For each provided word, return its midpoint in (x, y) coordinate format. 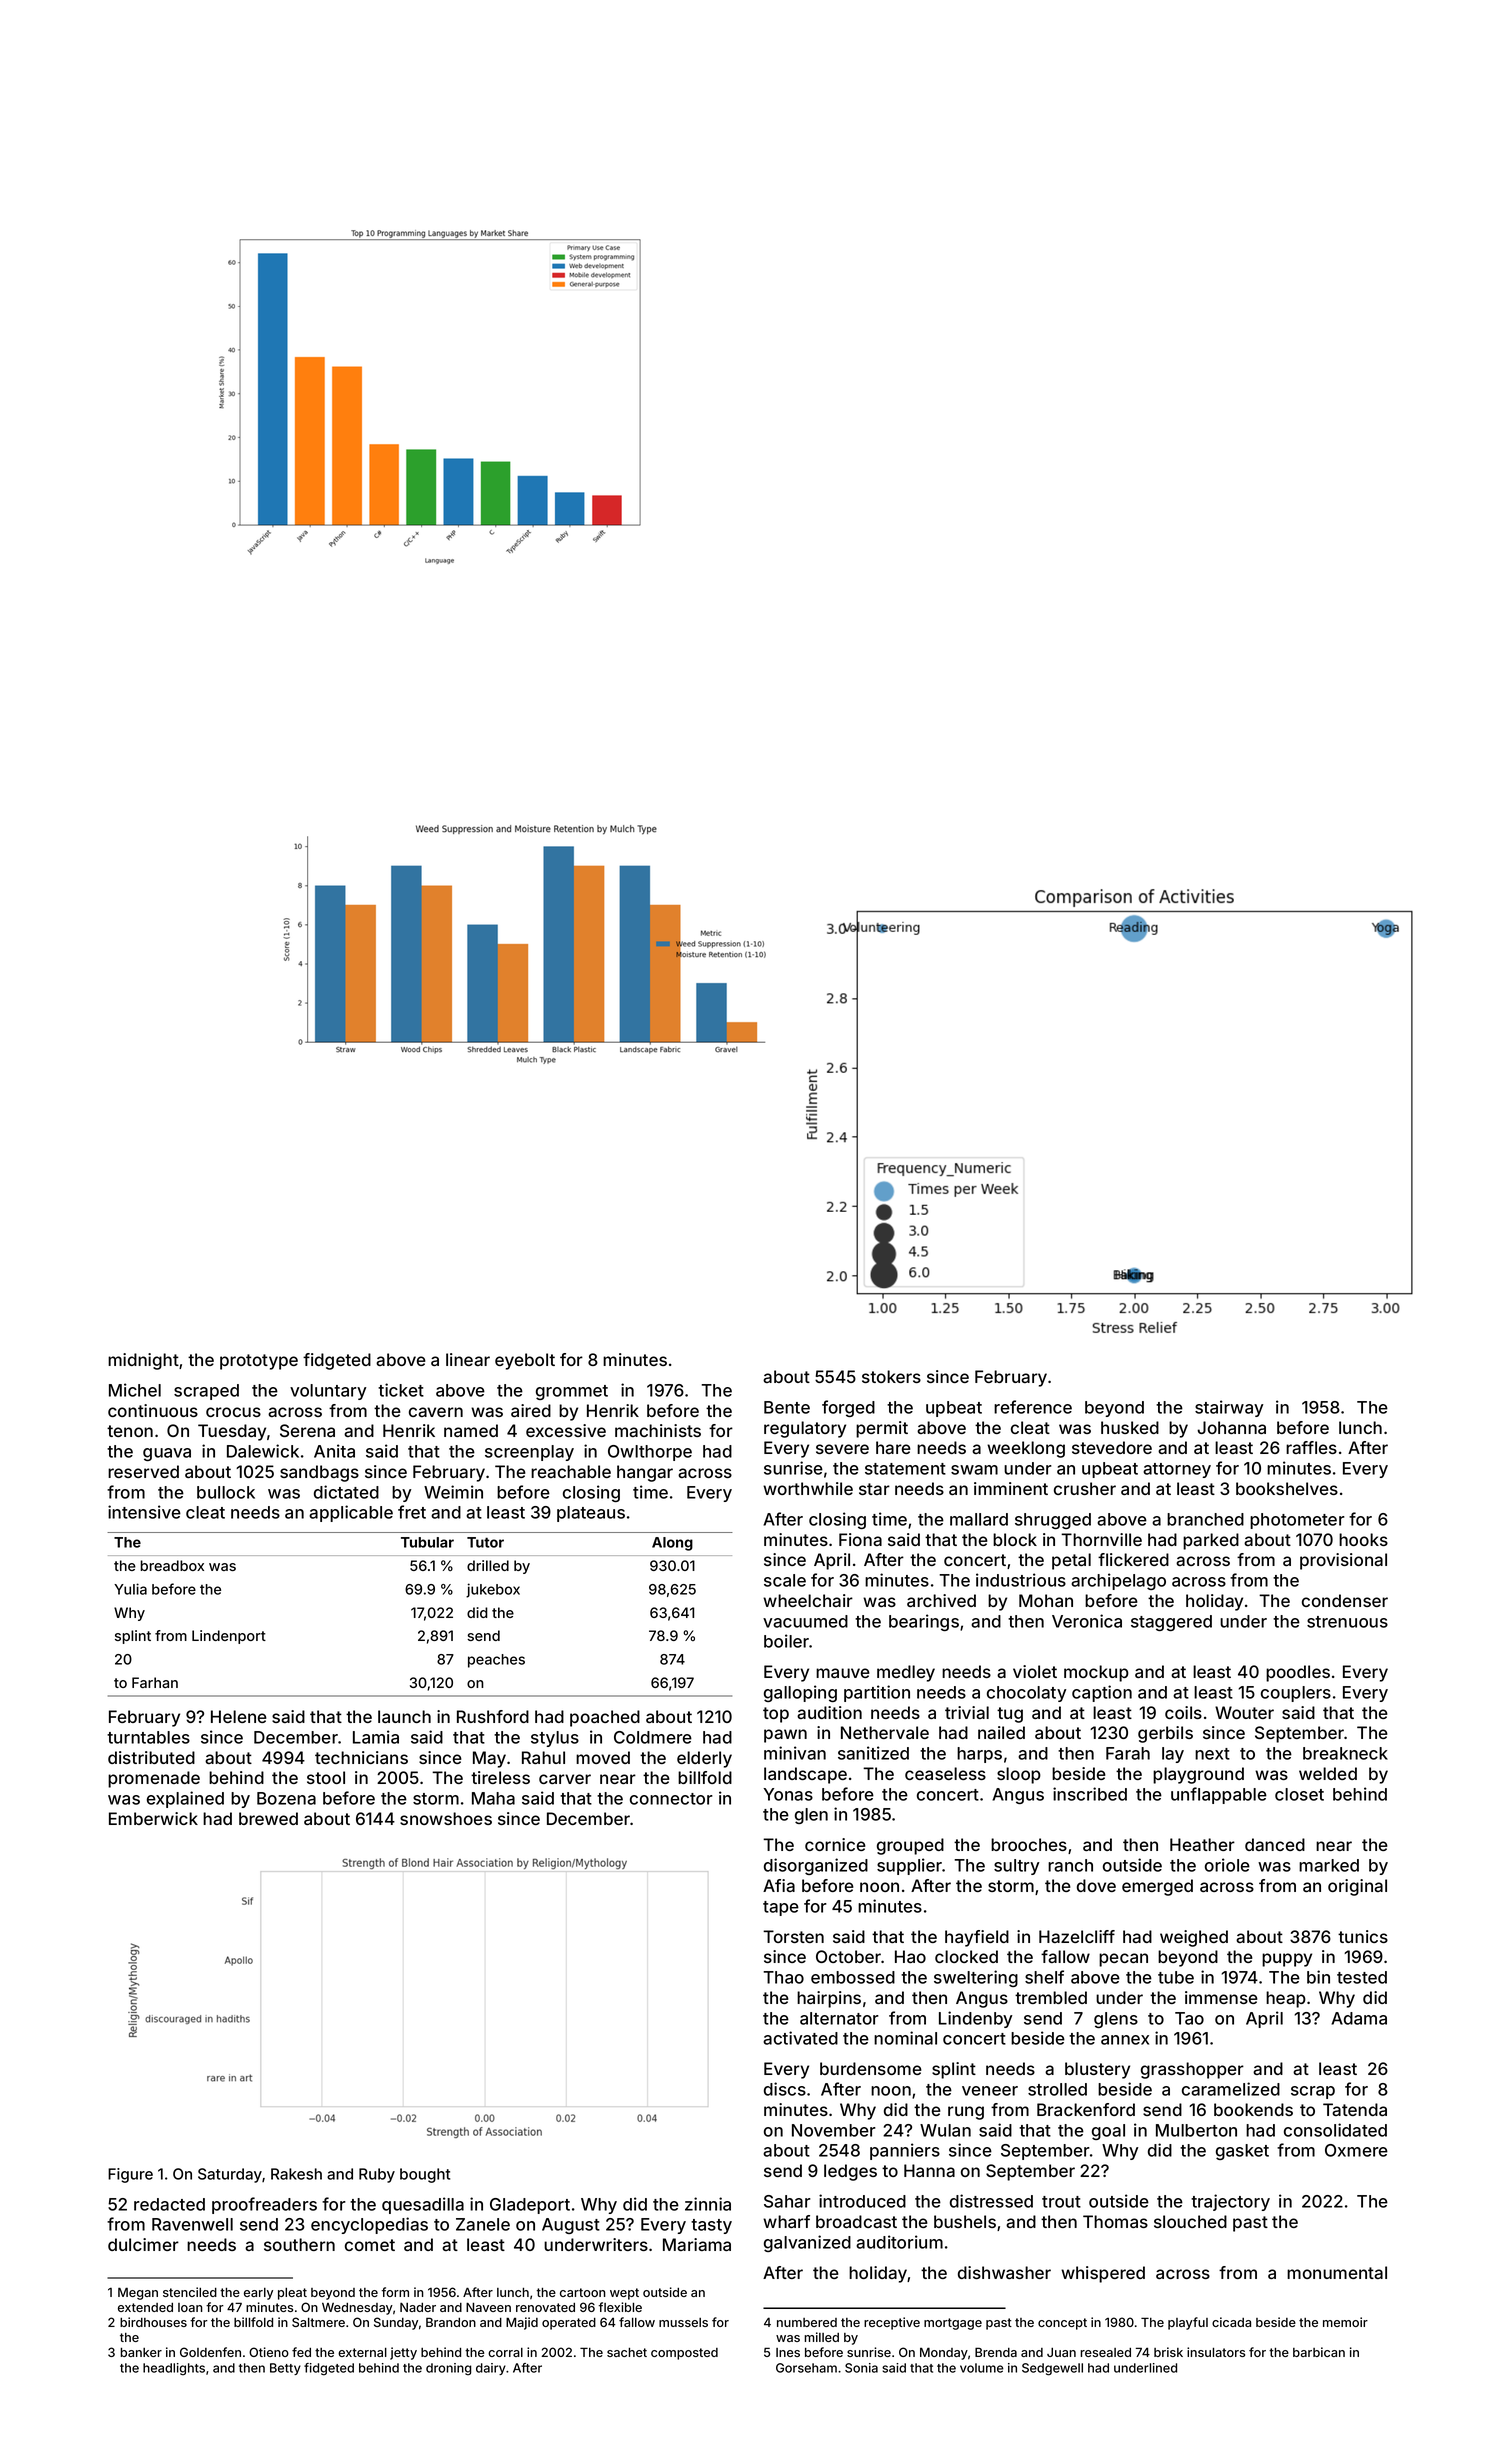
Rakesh (296, 2174)
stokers (891, 1376)
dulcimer (143, 2244)
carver (565, 1779)
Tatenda (1355, 2109)
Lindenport (229, 1637)
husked (1130, 1427)
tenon (130, 1431)
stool (326, 1777)
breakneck (1345, 1753)
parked (1211, 1541)
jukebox (493, 1590)
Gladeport (530, 2206)
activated (800, 2038)
